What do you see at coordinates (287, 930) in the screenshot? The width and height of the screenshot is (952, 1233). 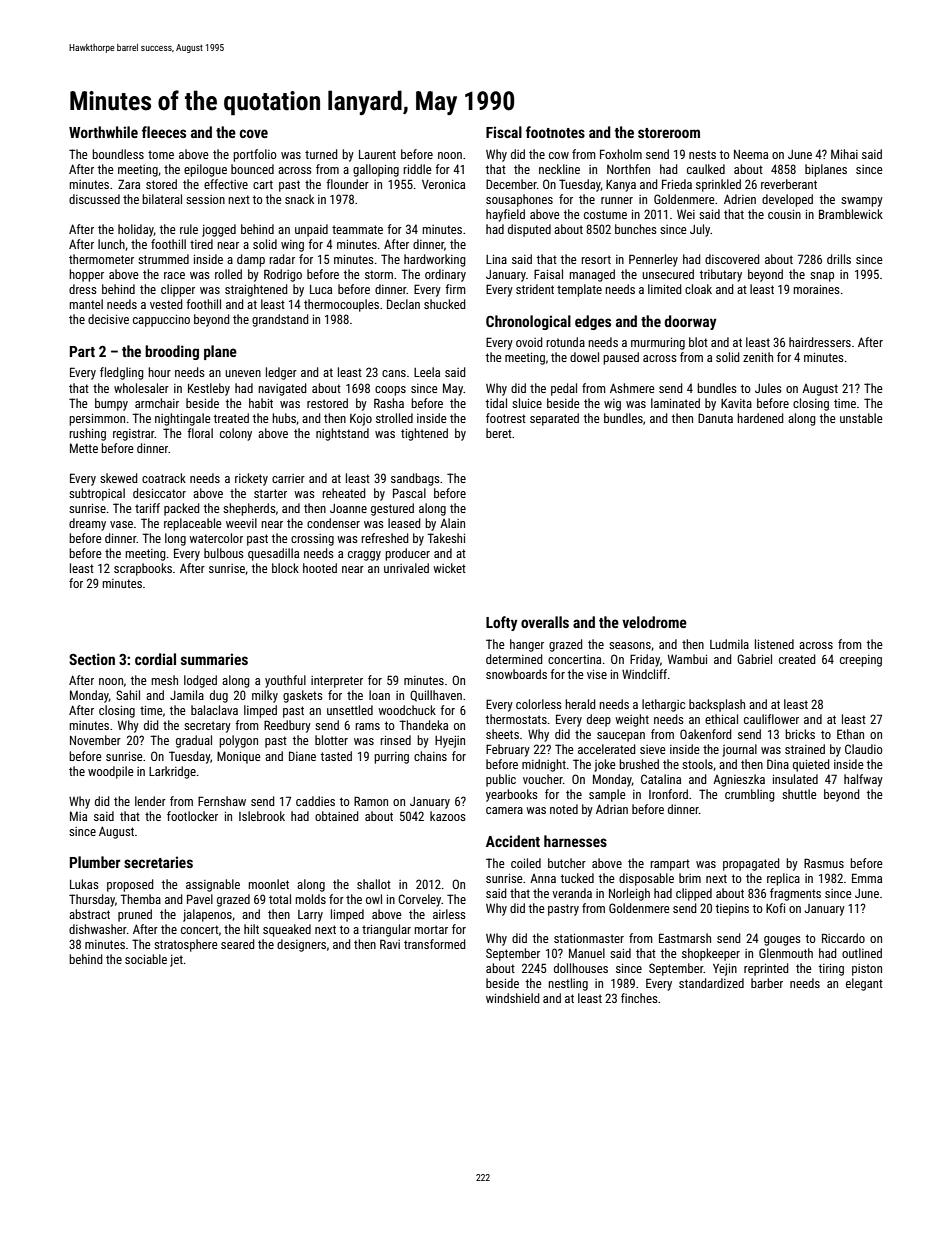 I see `squeaked` at bounding box center [287, 930].
